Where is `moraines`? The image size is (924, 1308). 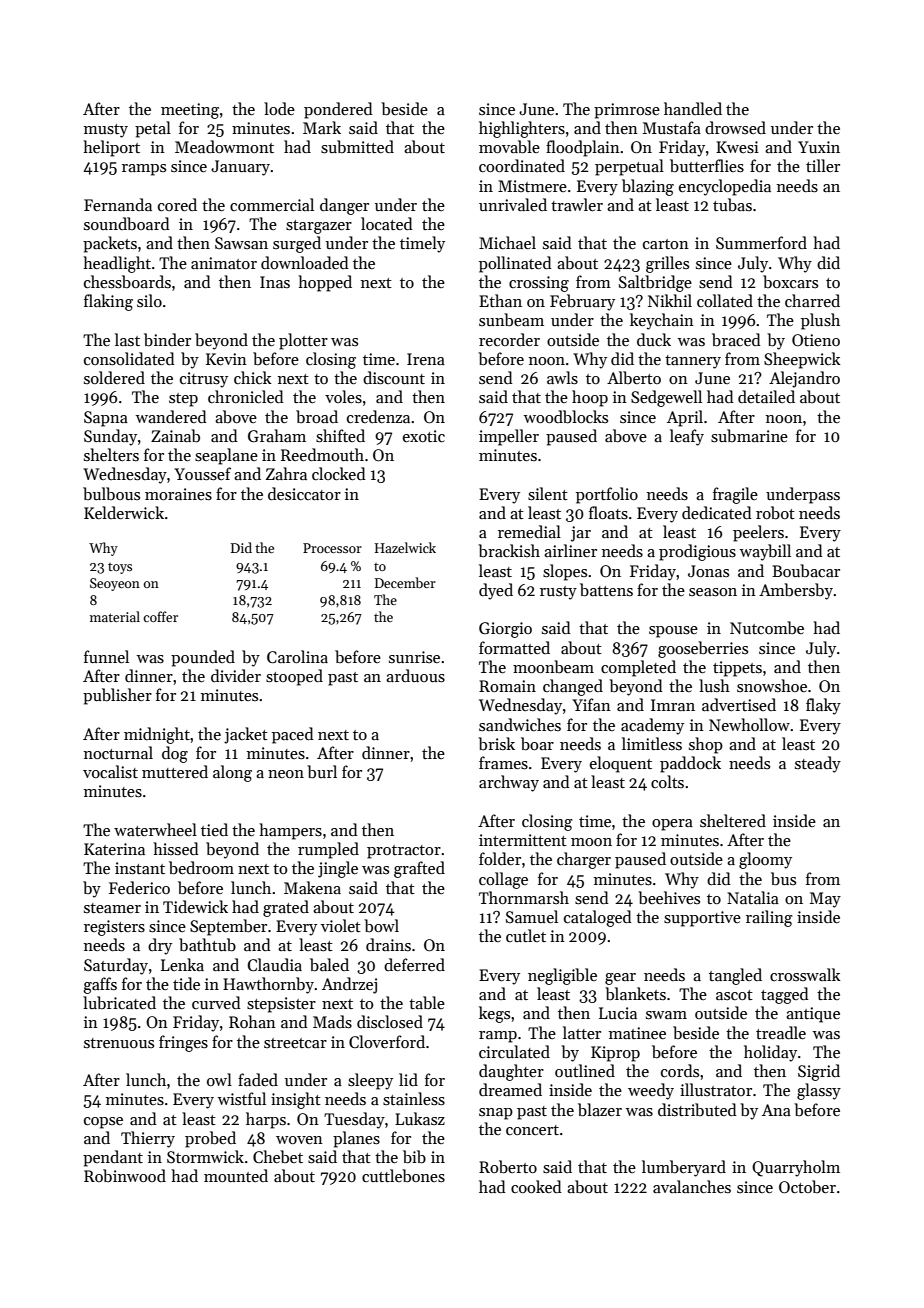 moraines is located at coordinates (178, 494).
